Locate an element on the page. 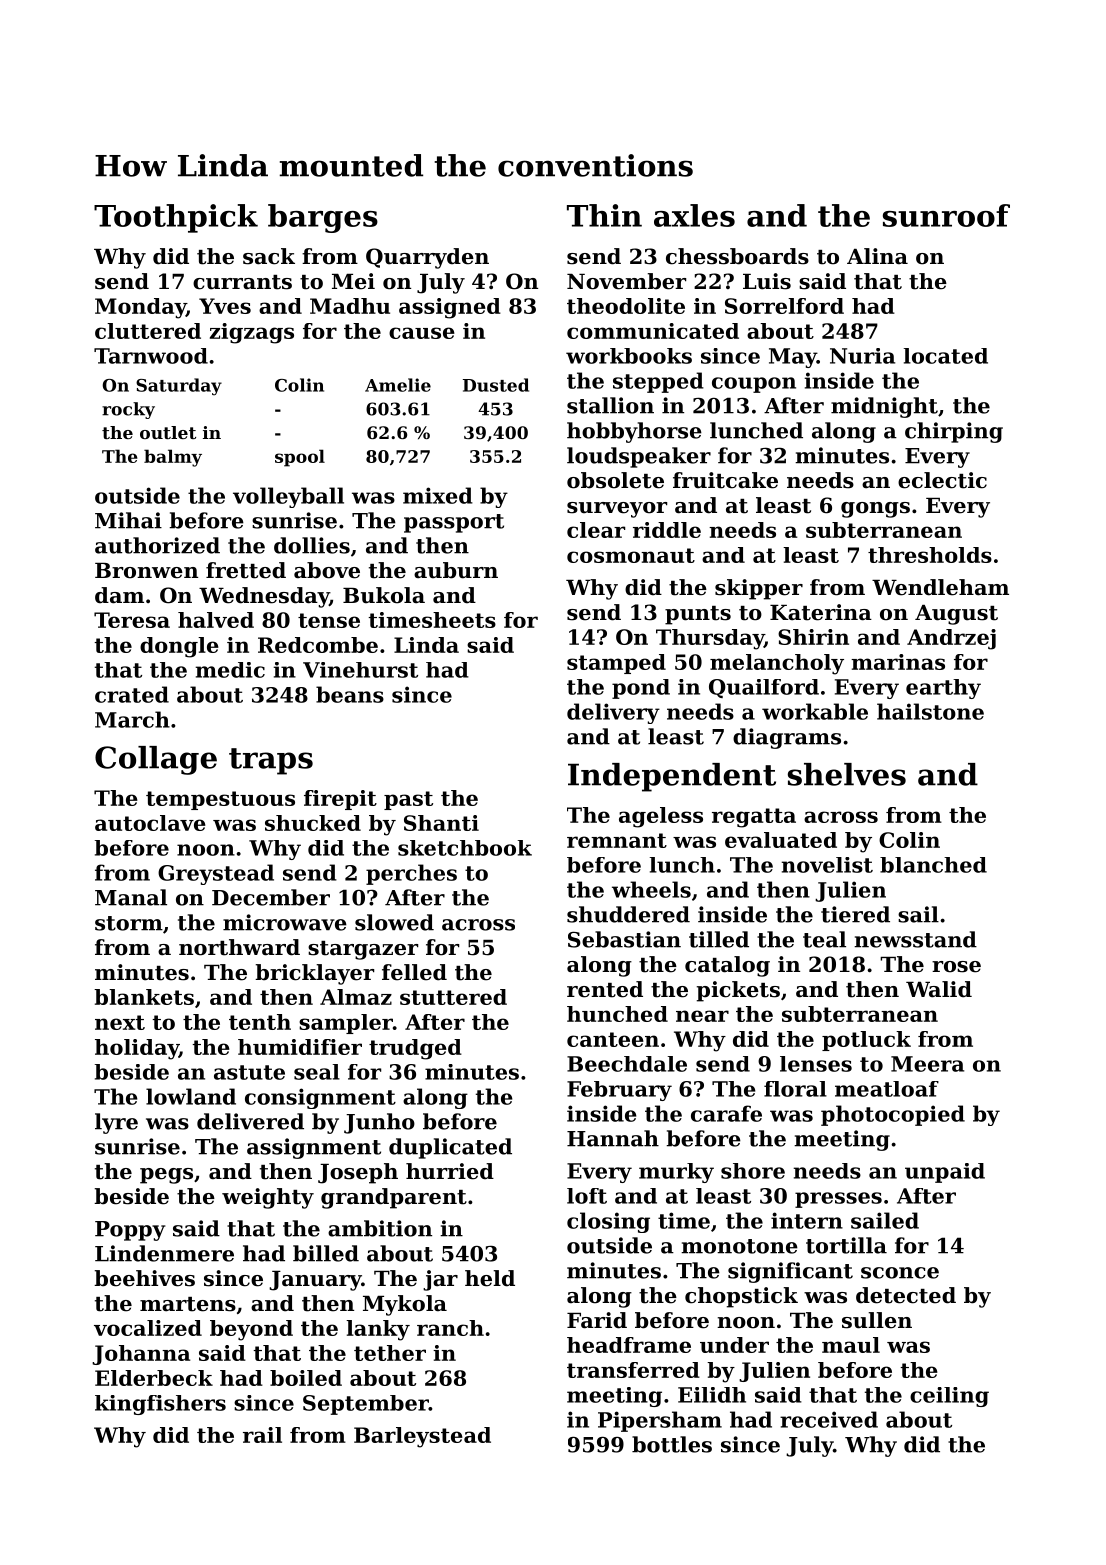  sunroof is located at coordinates (946, 215).
